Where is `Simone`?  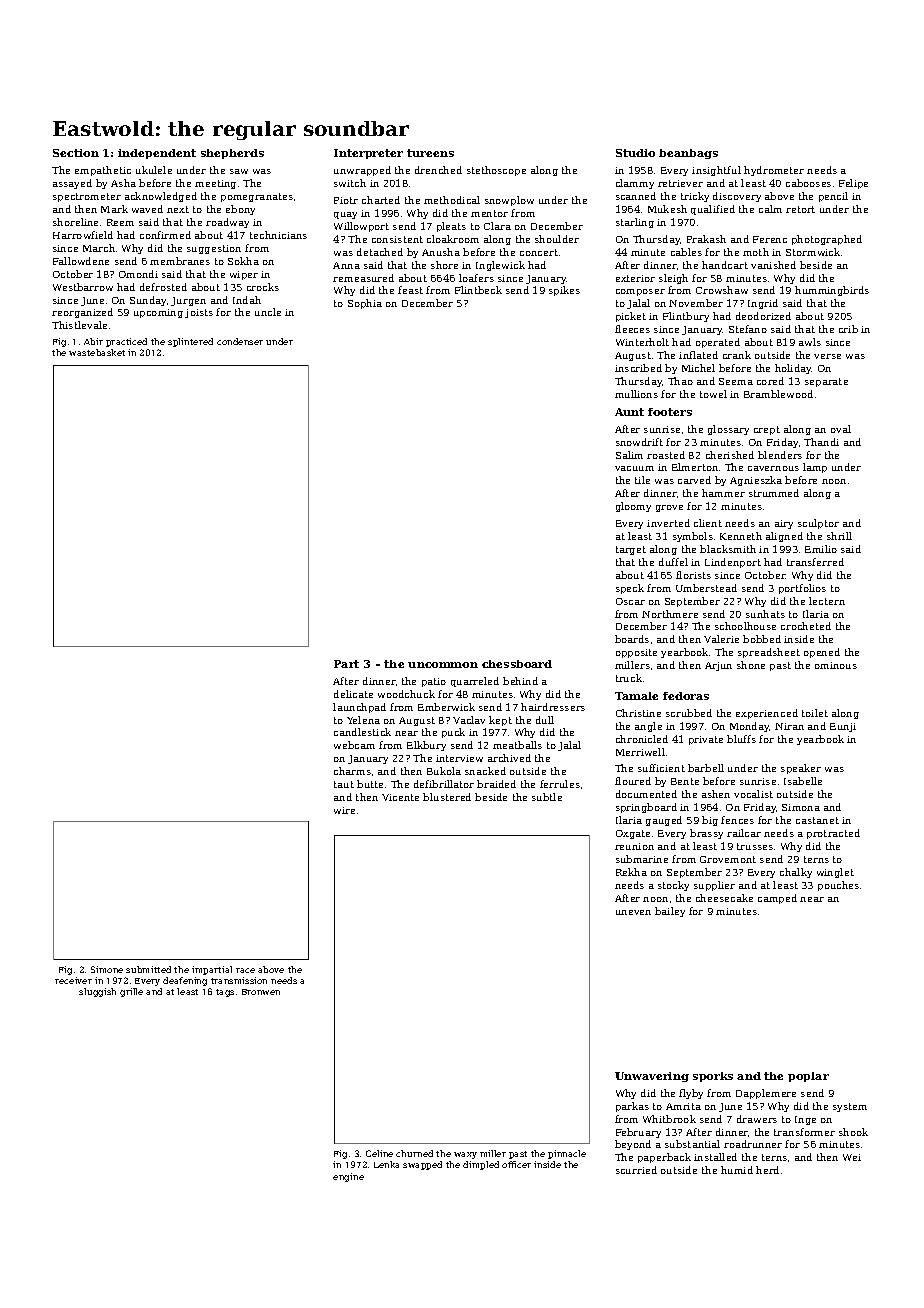 Simone is located at coordinates (107, 969).
